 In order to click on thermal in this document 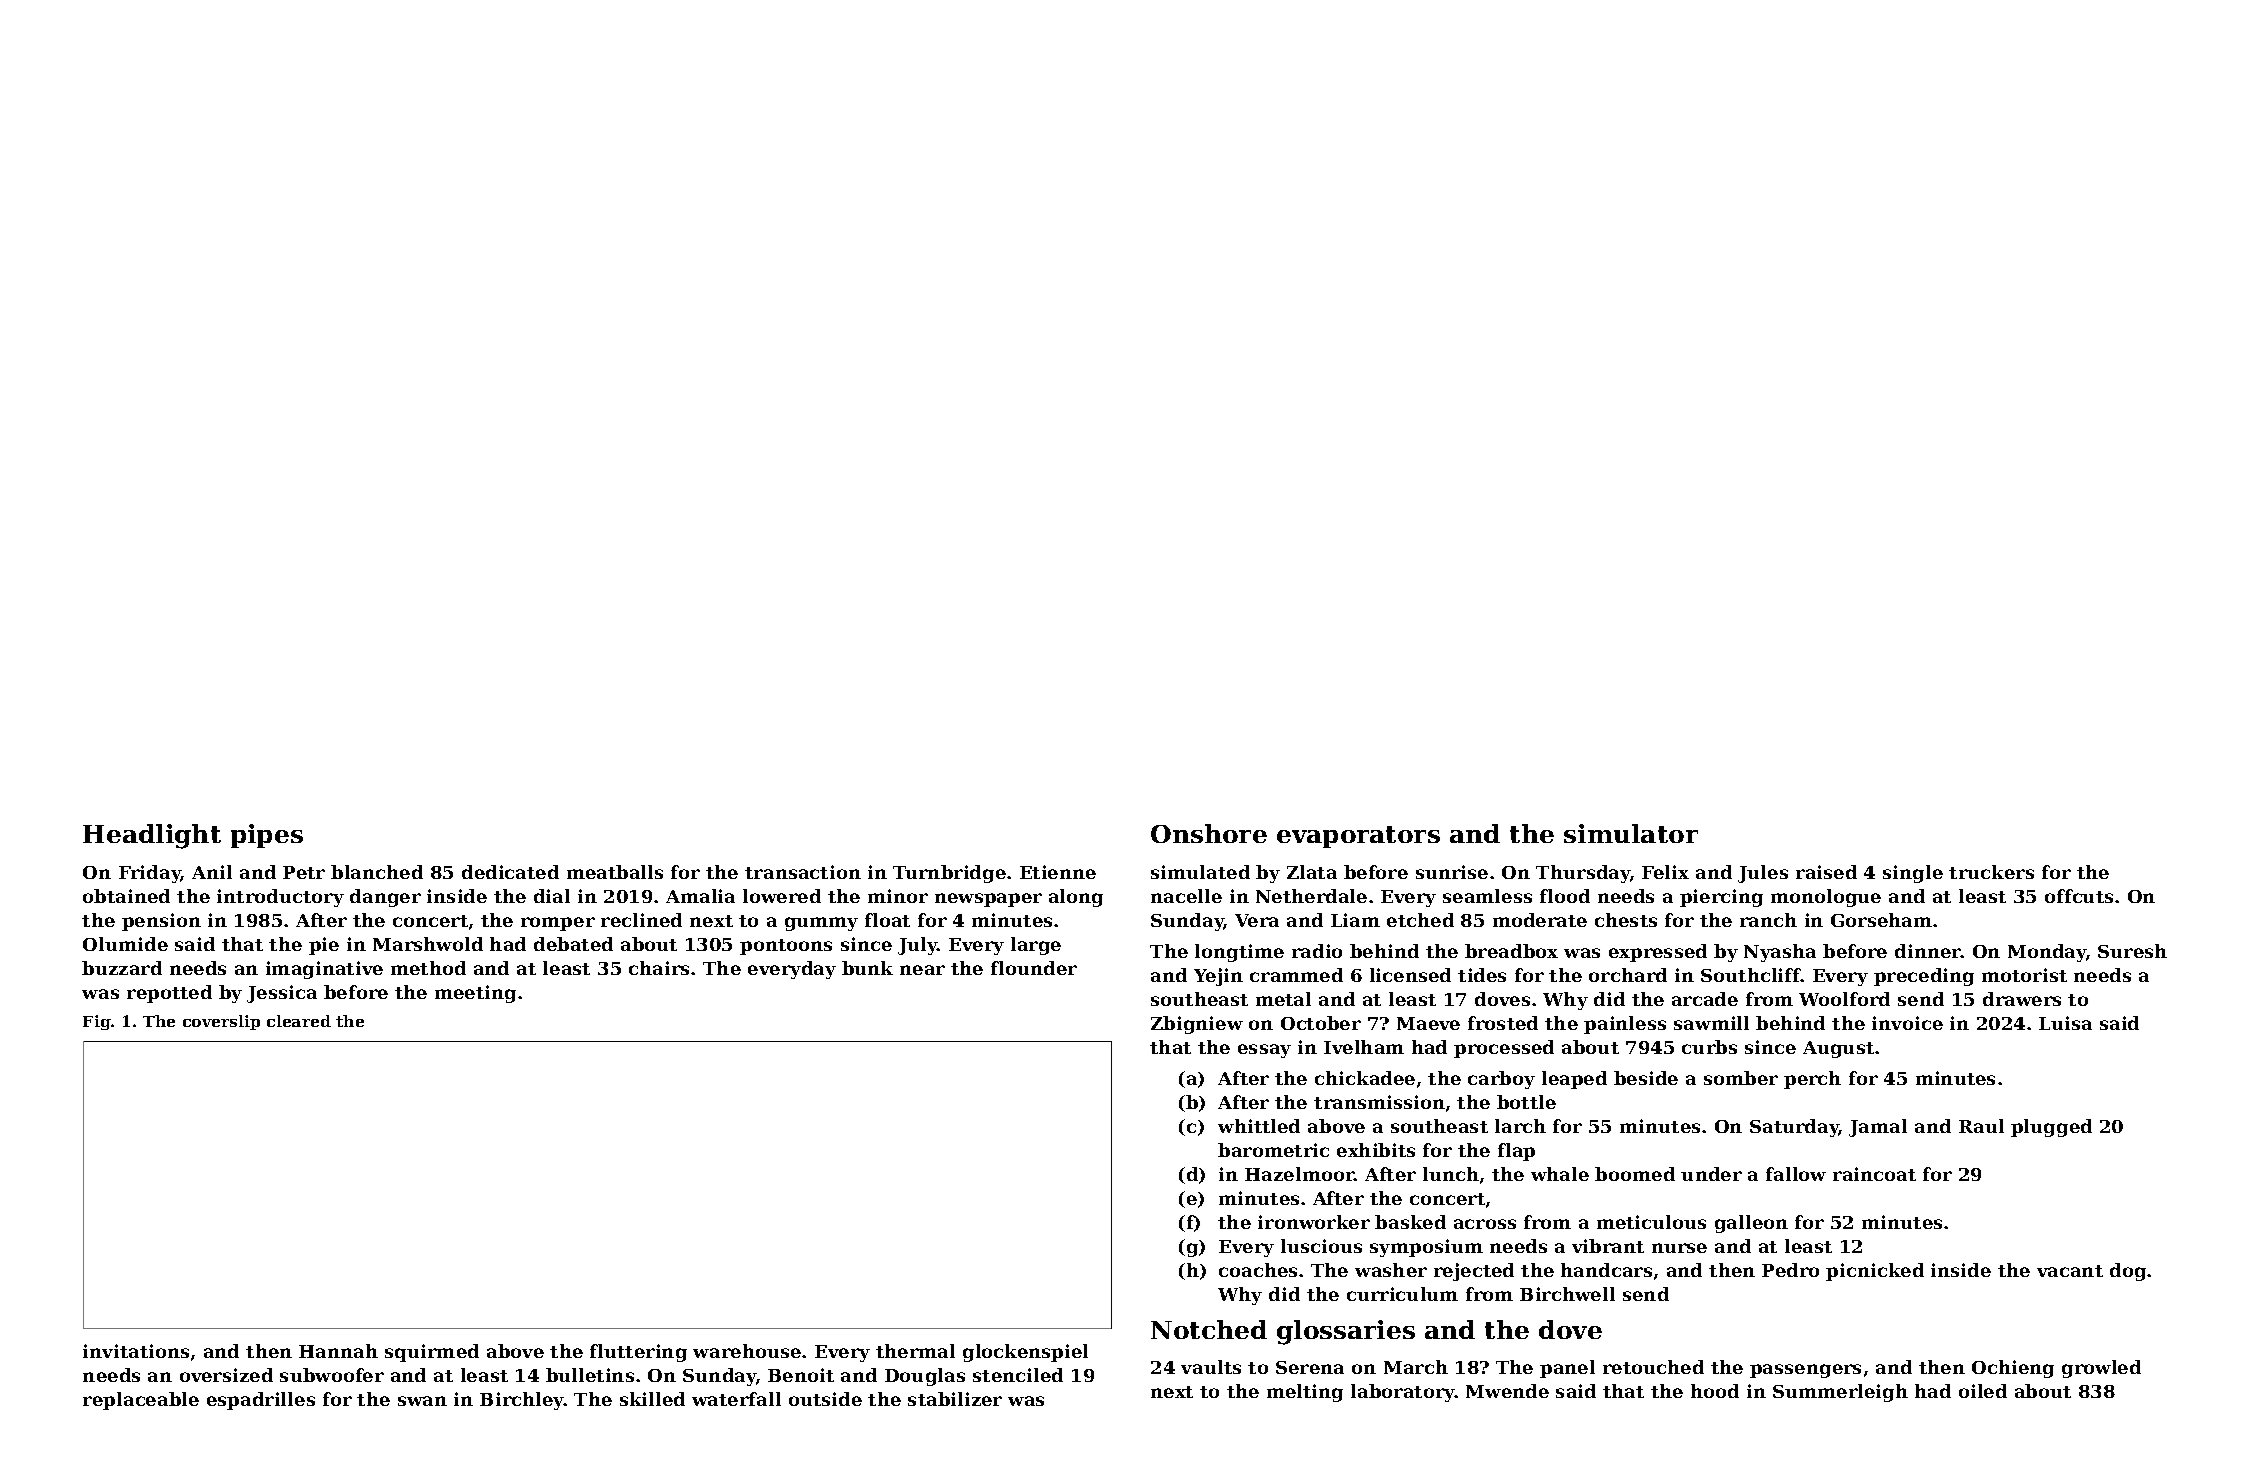, I will do `click(915, 1351)`.
